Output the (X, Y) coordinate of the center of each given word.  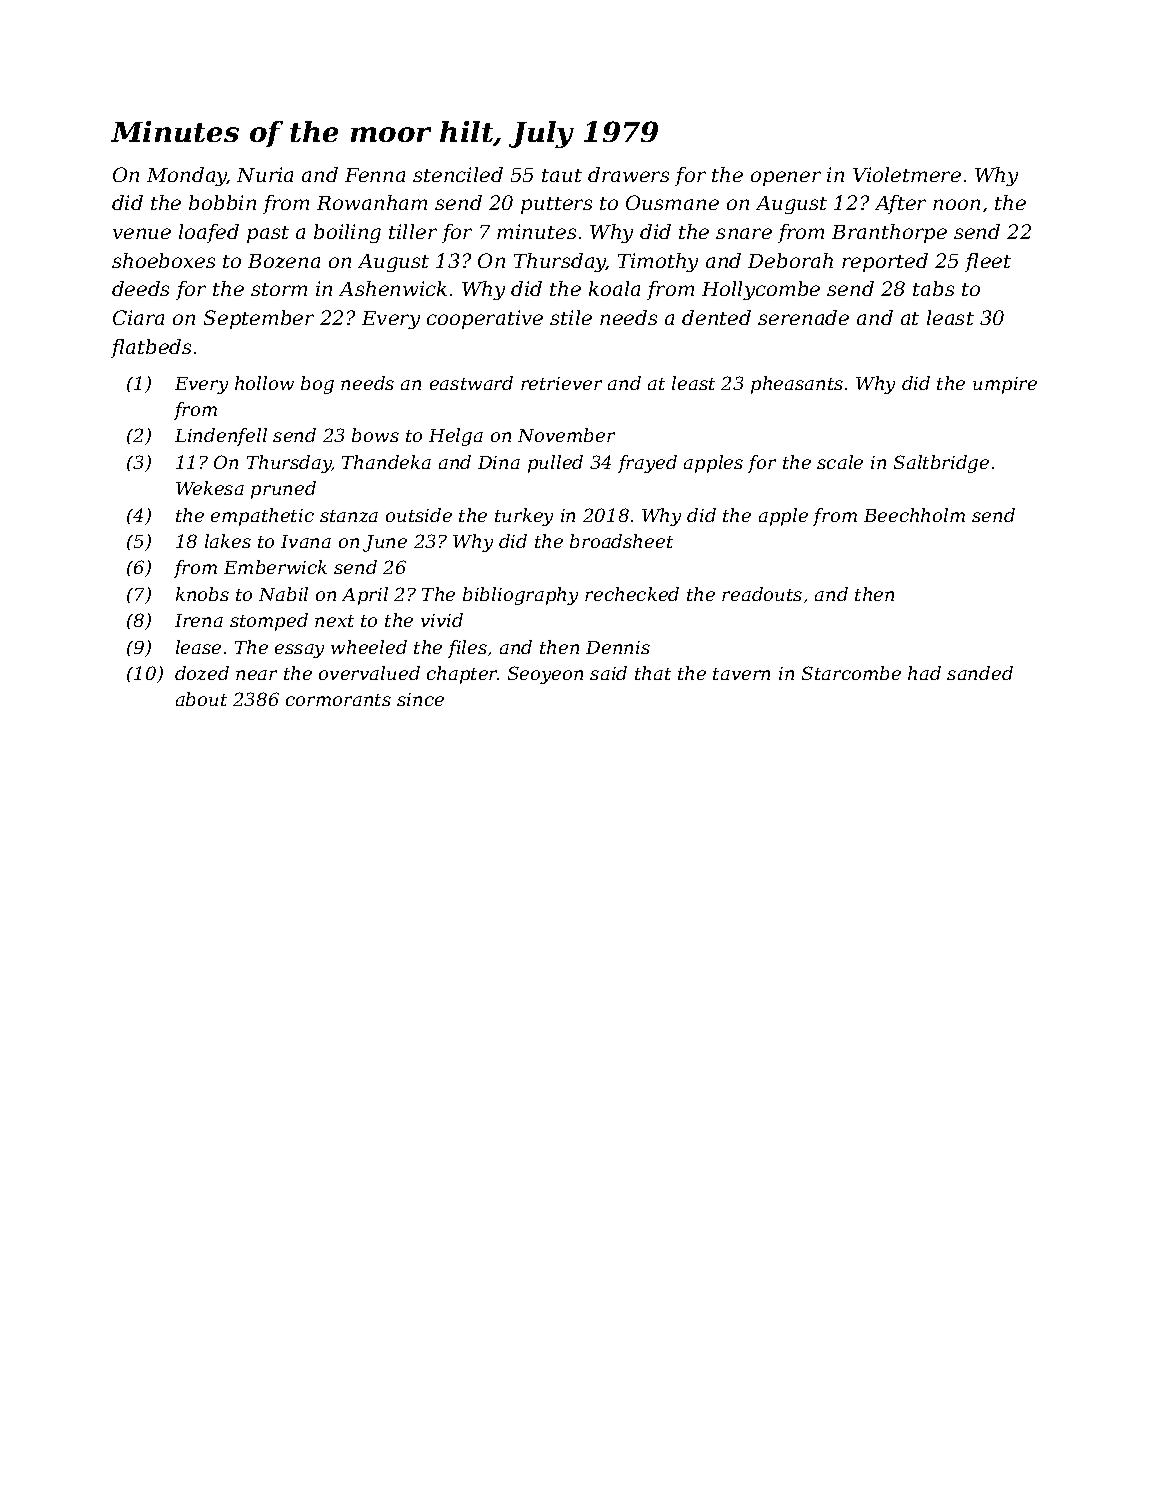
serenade (803, 317)
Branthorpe (889, 233)
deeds (140, 288)
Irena (199, 620)
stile (571, 317)
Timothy (658, 262)
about (201, 699)
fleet (988, 262)
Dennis (618, 647)
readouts (762, 594)
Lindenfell (221, 437)
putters (556, 205)
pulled (555, 464)
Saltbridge (941, 464)
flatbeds (151, 348)
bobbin (222, 202)
